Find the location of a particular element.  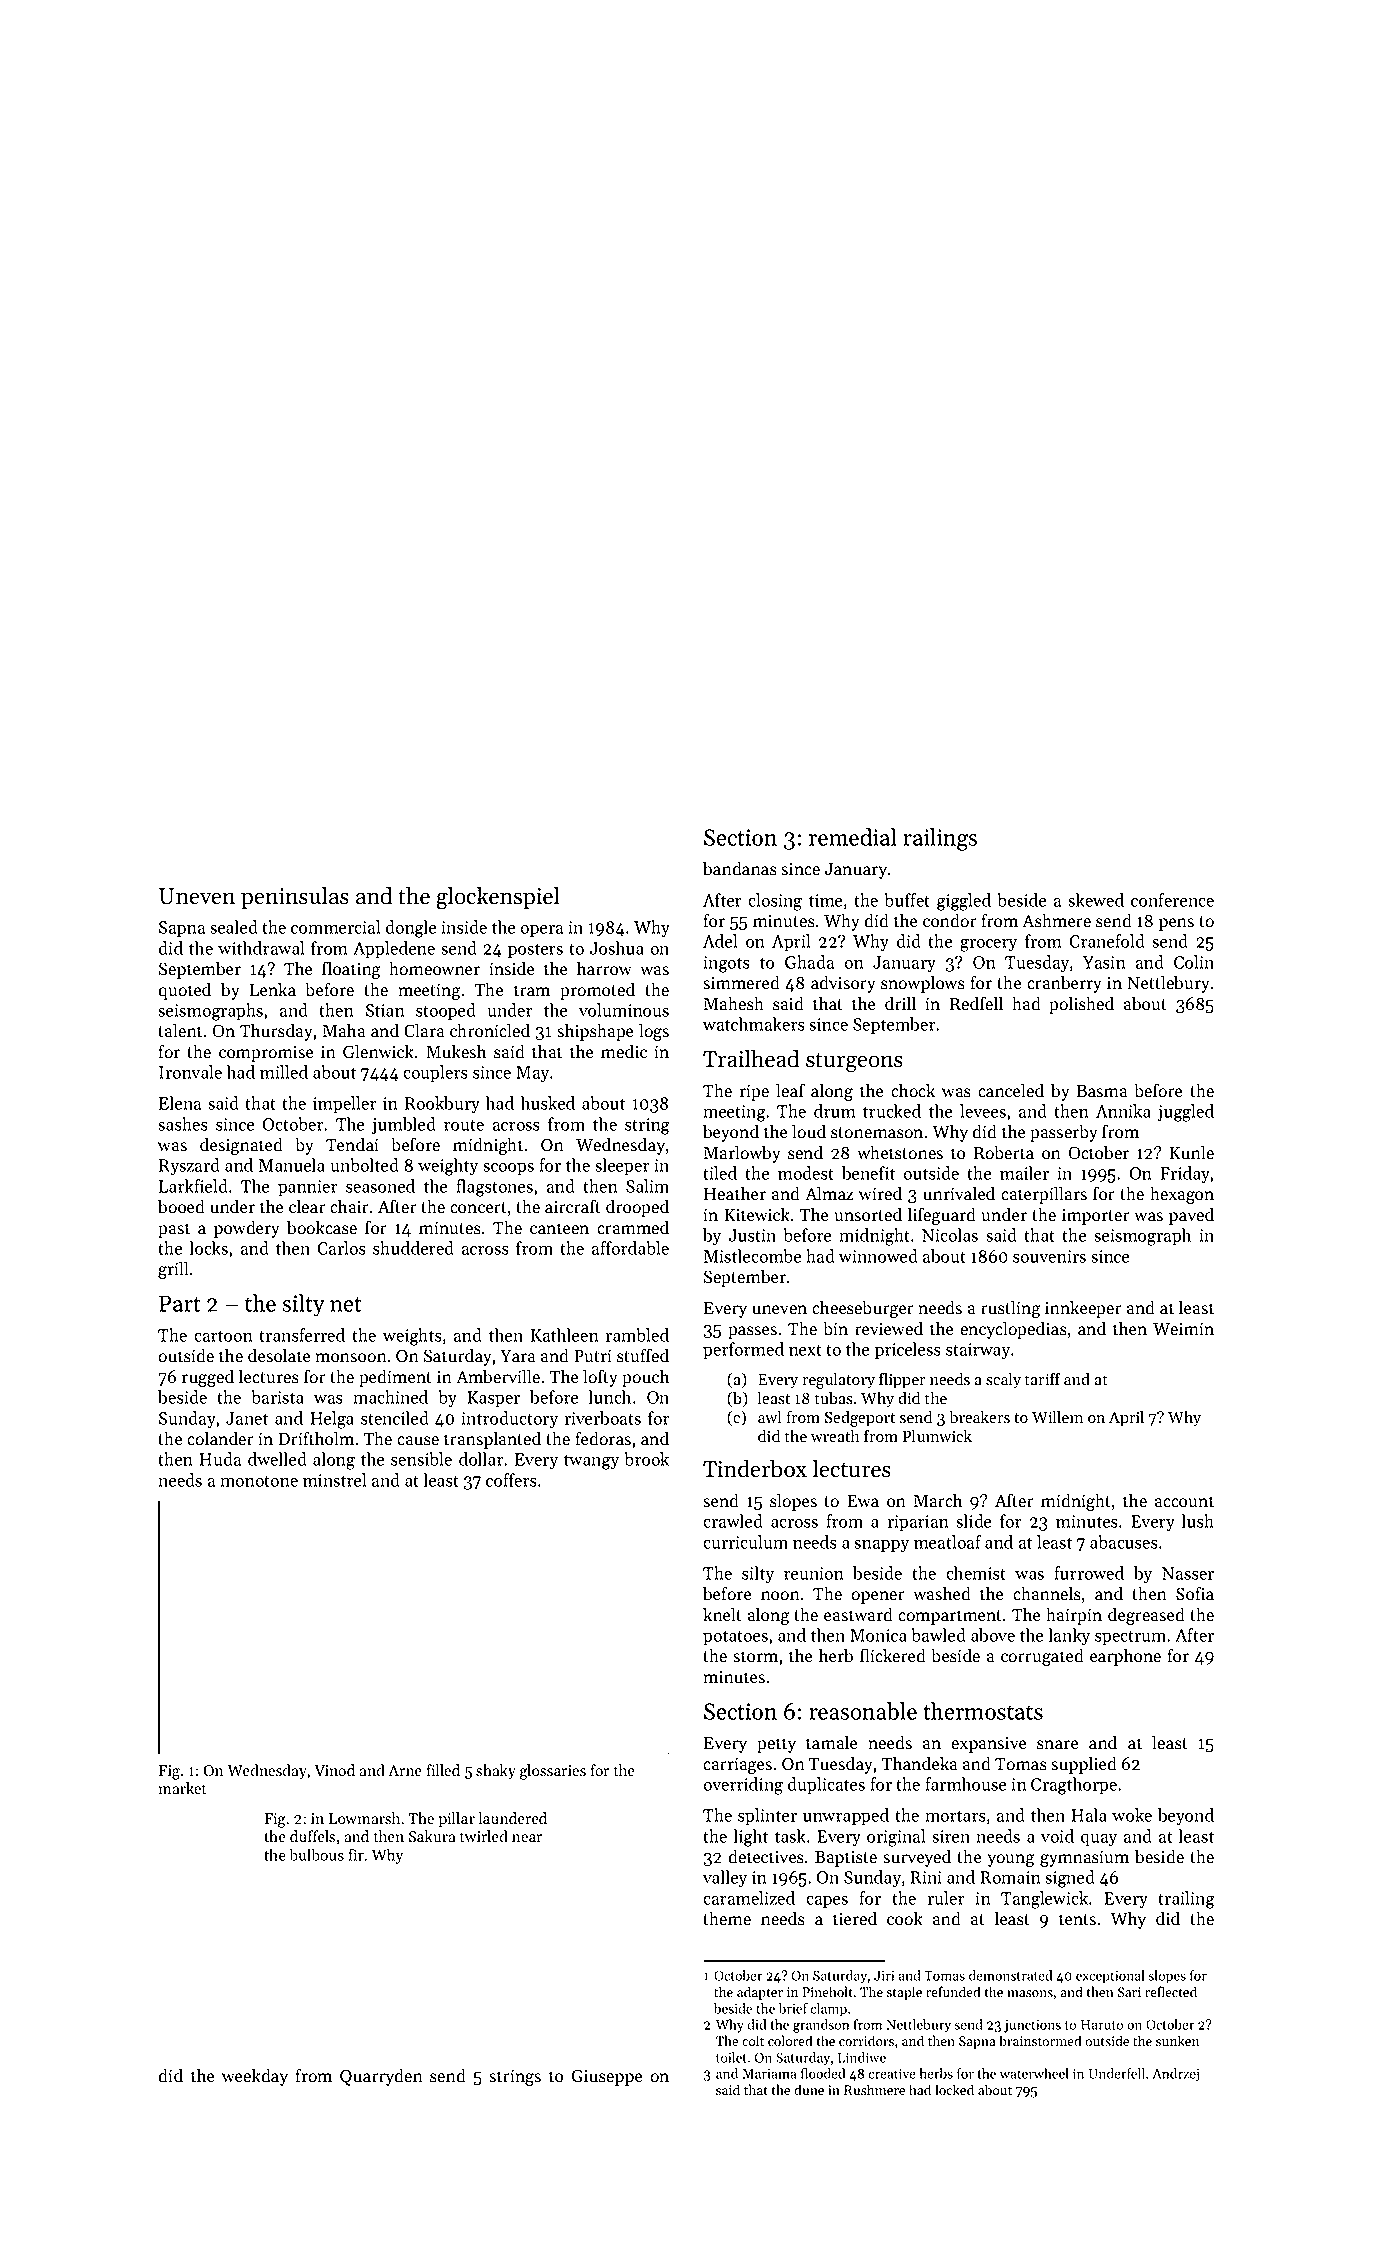

pannier is located at coordinates (308, 1188).
